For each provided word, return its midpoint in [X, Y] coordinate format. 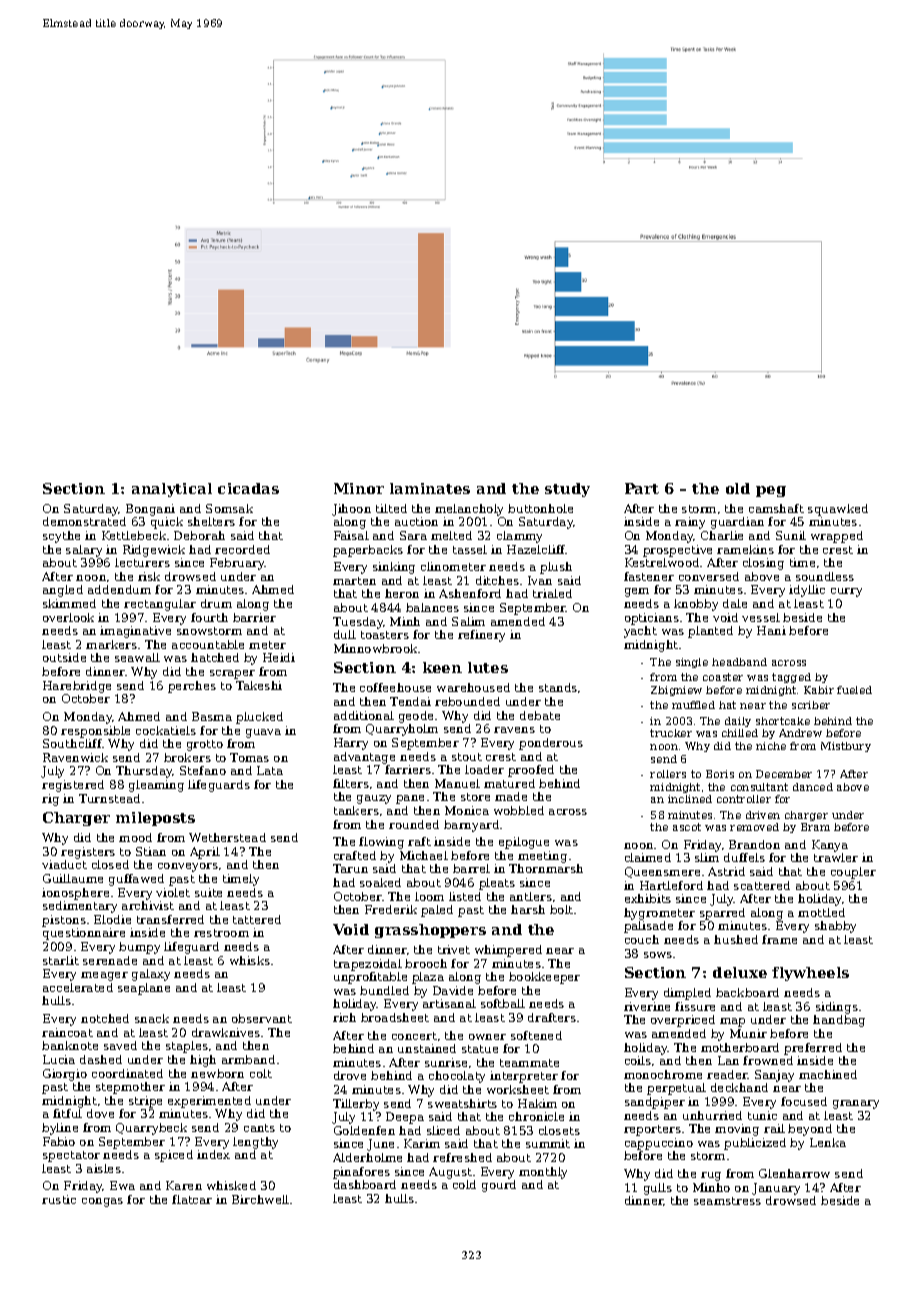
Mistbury [846, 747]
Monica [467, 810]
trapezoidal [368, 965]
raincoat [67, 1032]
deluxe [740, 972]
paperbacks [368, 551]
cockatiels [166, 730]
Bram [815, 827]
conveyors [188, 867]
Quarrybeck [151, 1129]
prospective [677, 551]
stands [558, 687]
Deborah [199, 535]
